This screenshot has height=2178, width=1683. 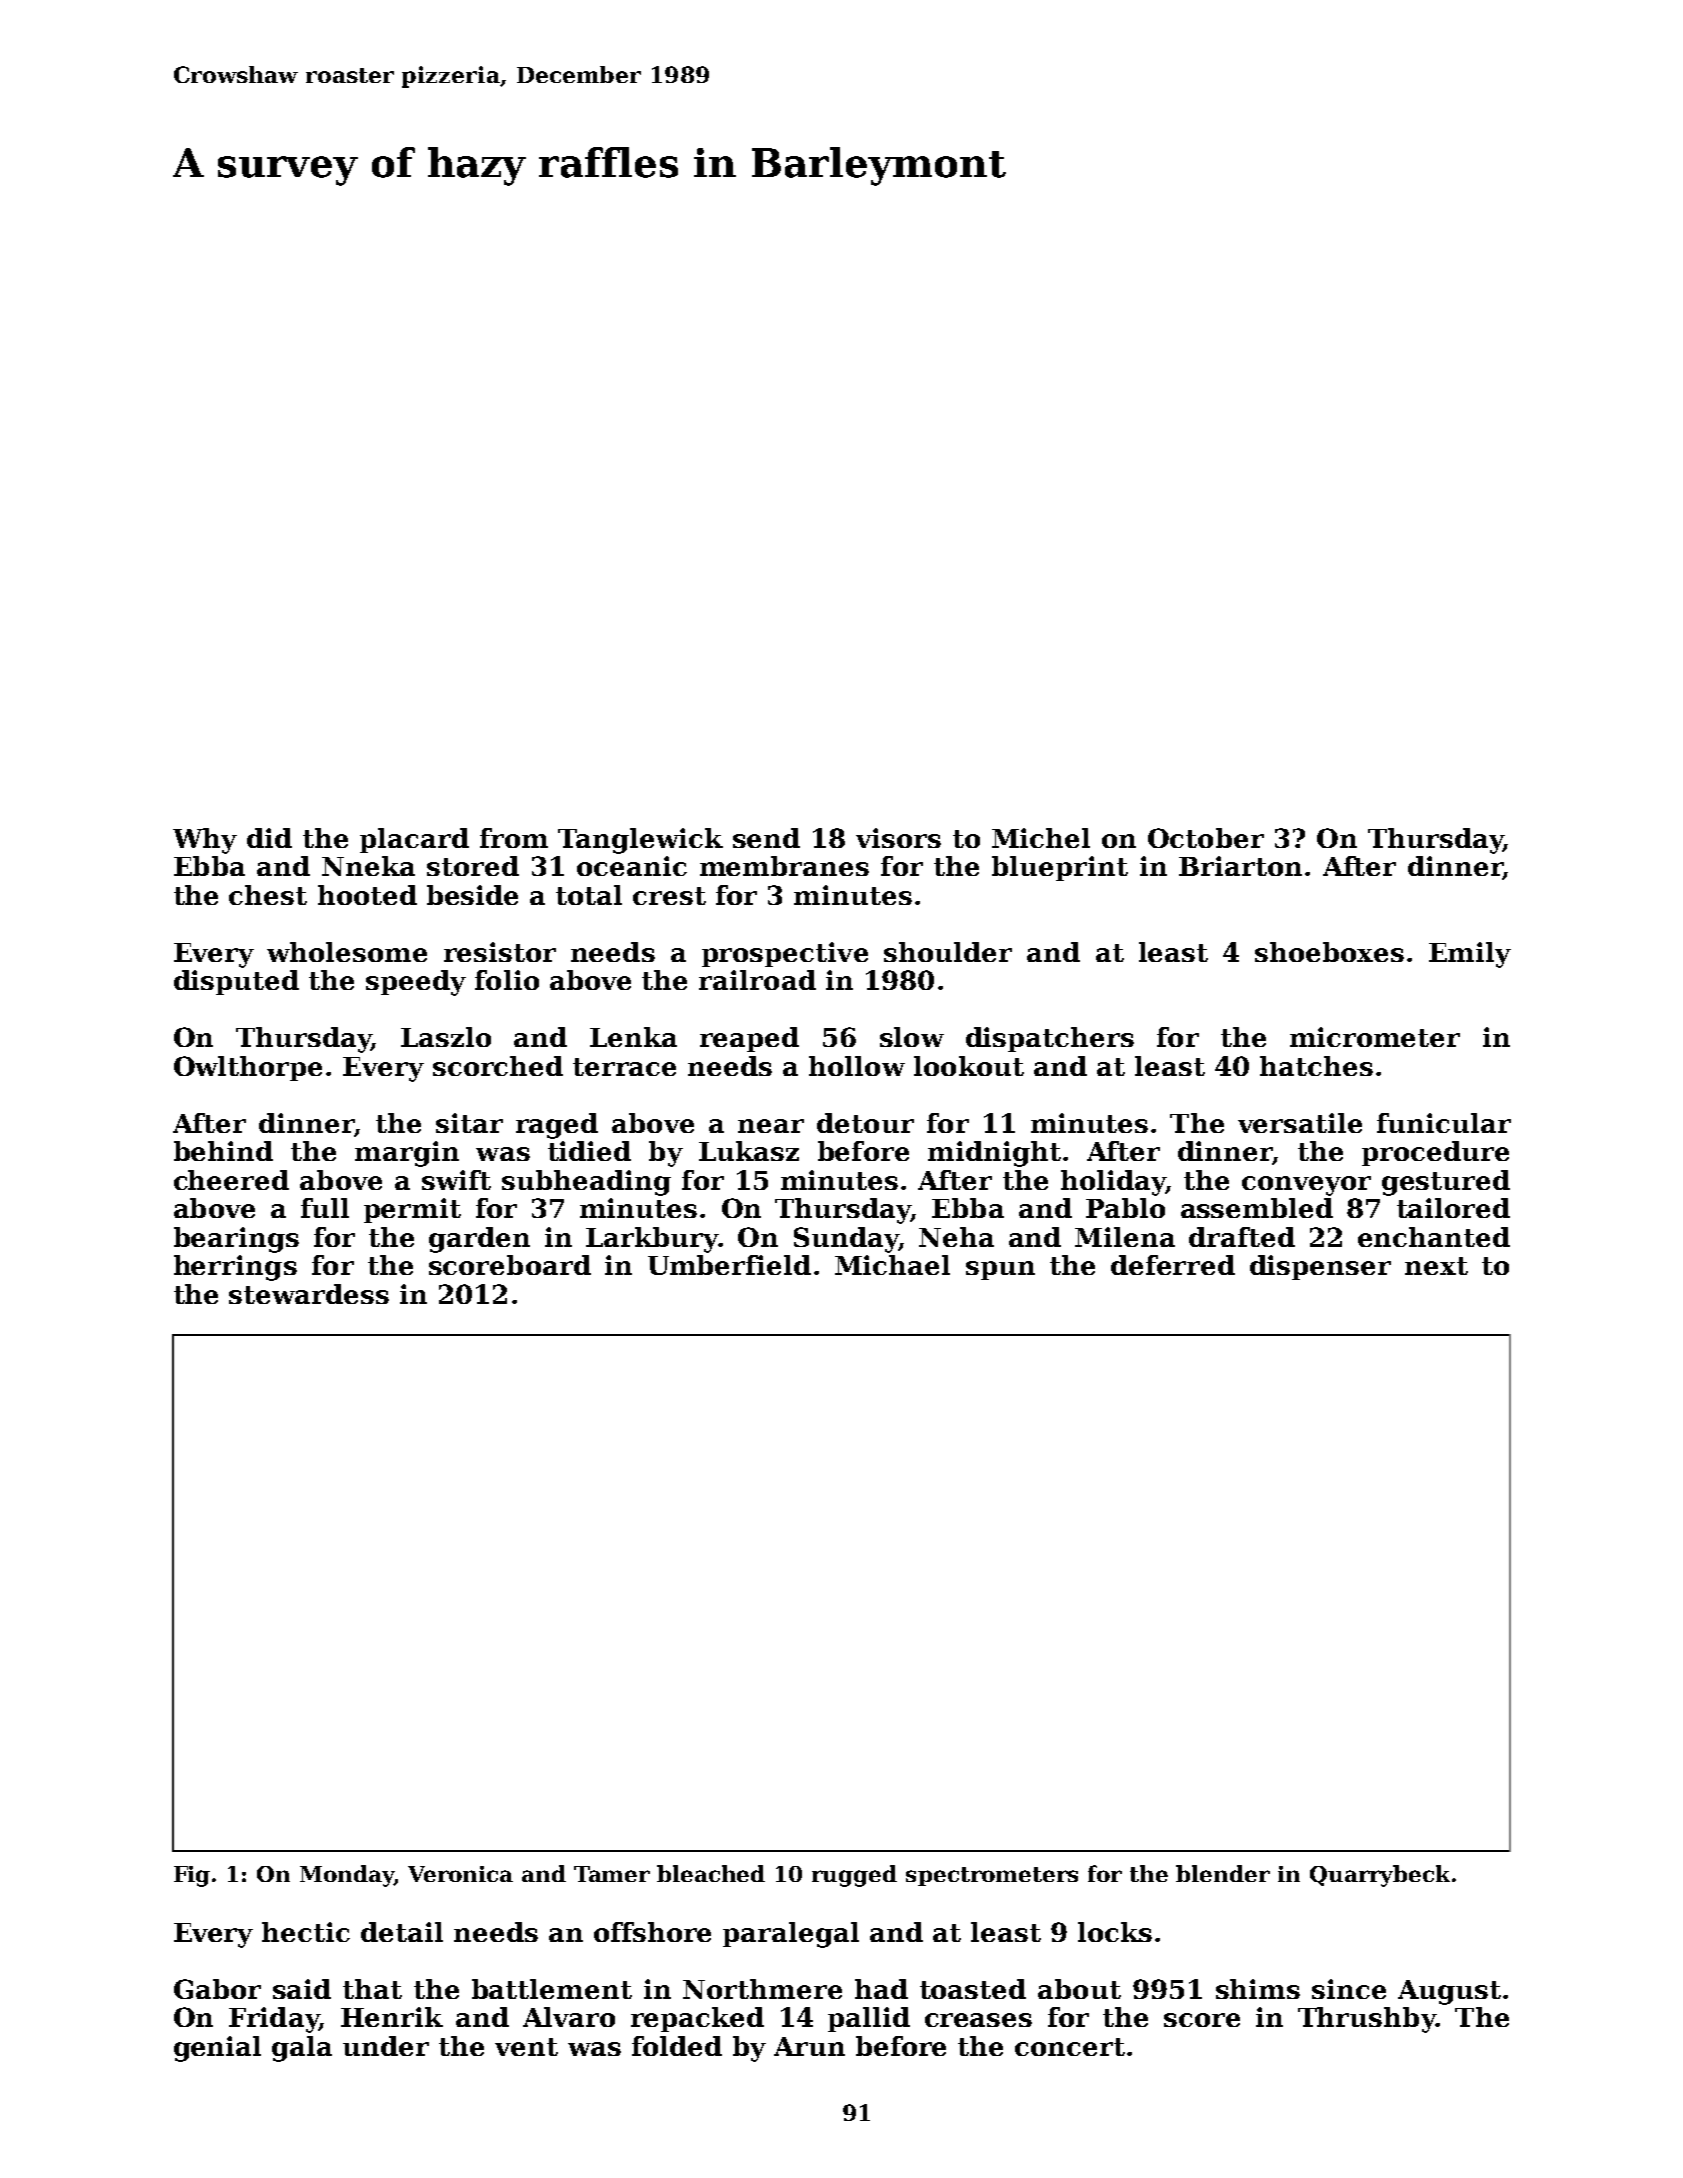 What do you see at coordinates (729, 1265) in the screenshot?
I see `Umberfield` at bounding box center [729, 1265].
